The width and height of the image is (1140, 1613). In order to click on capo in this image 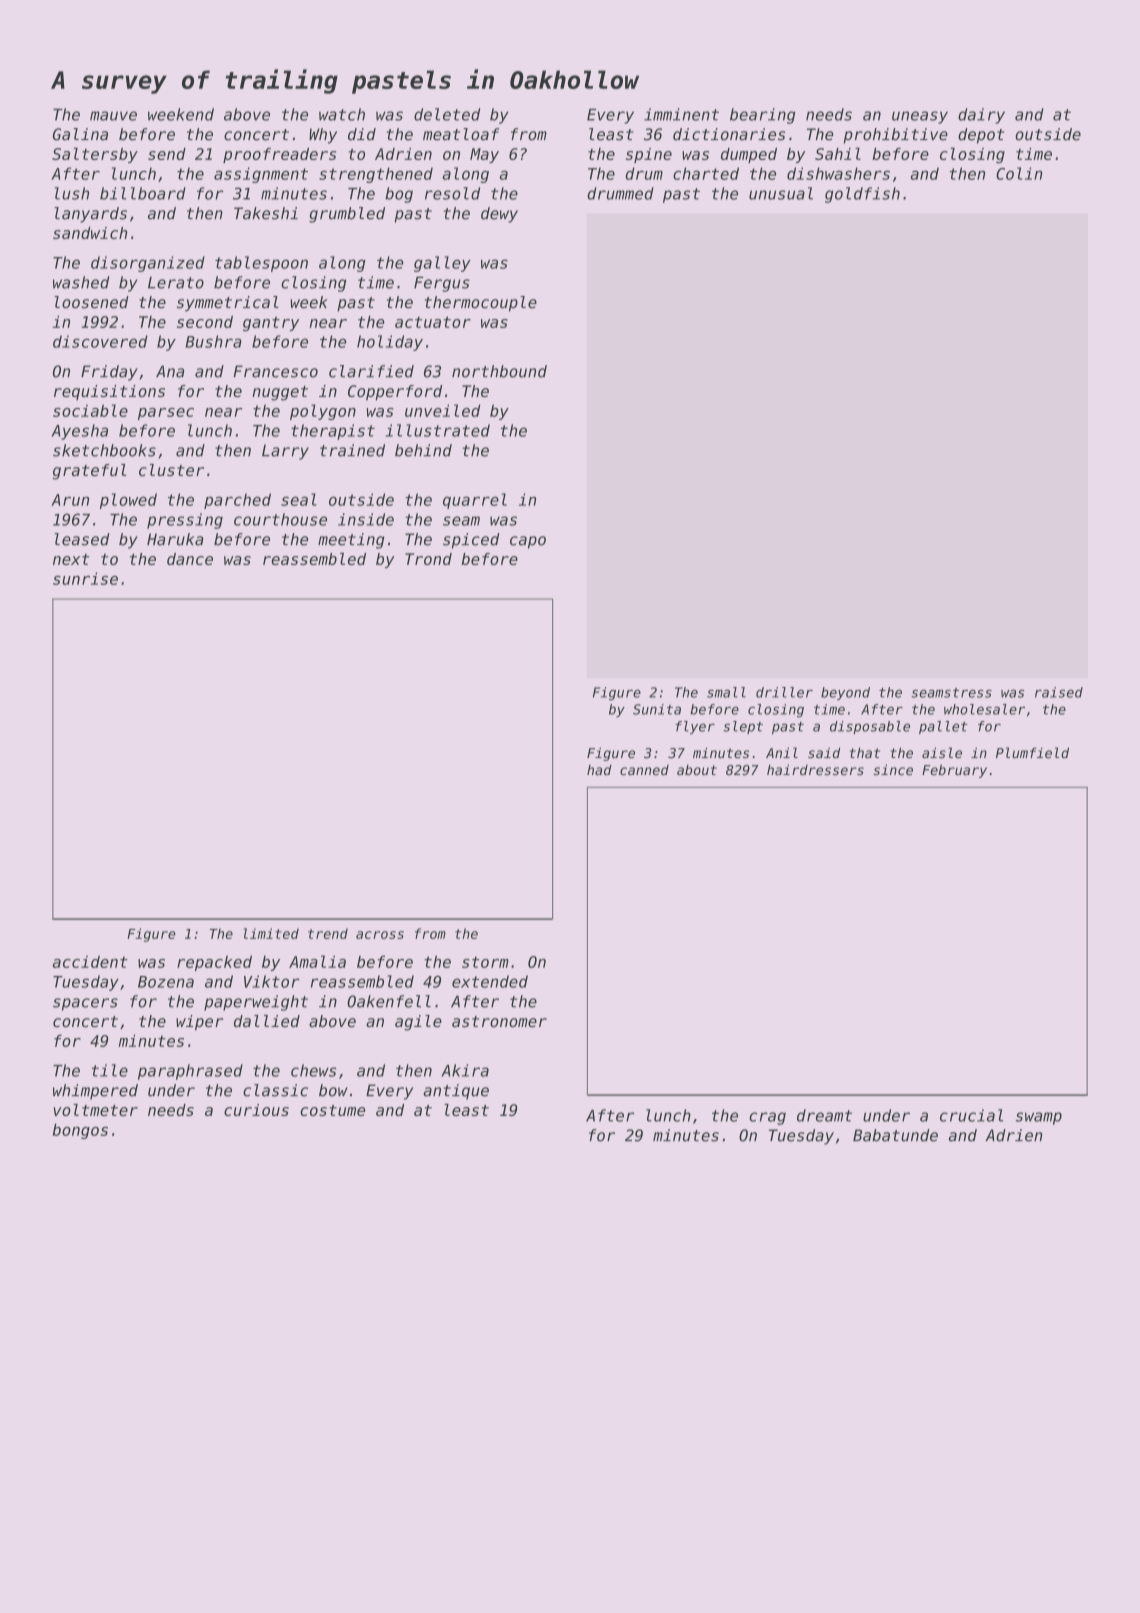, I will do `click(528, 542)`.
